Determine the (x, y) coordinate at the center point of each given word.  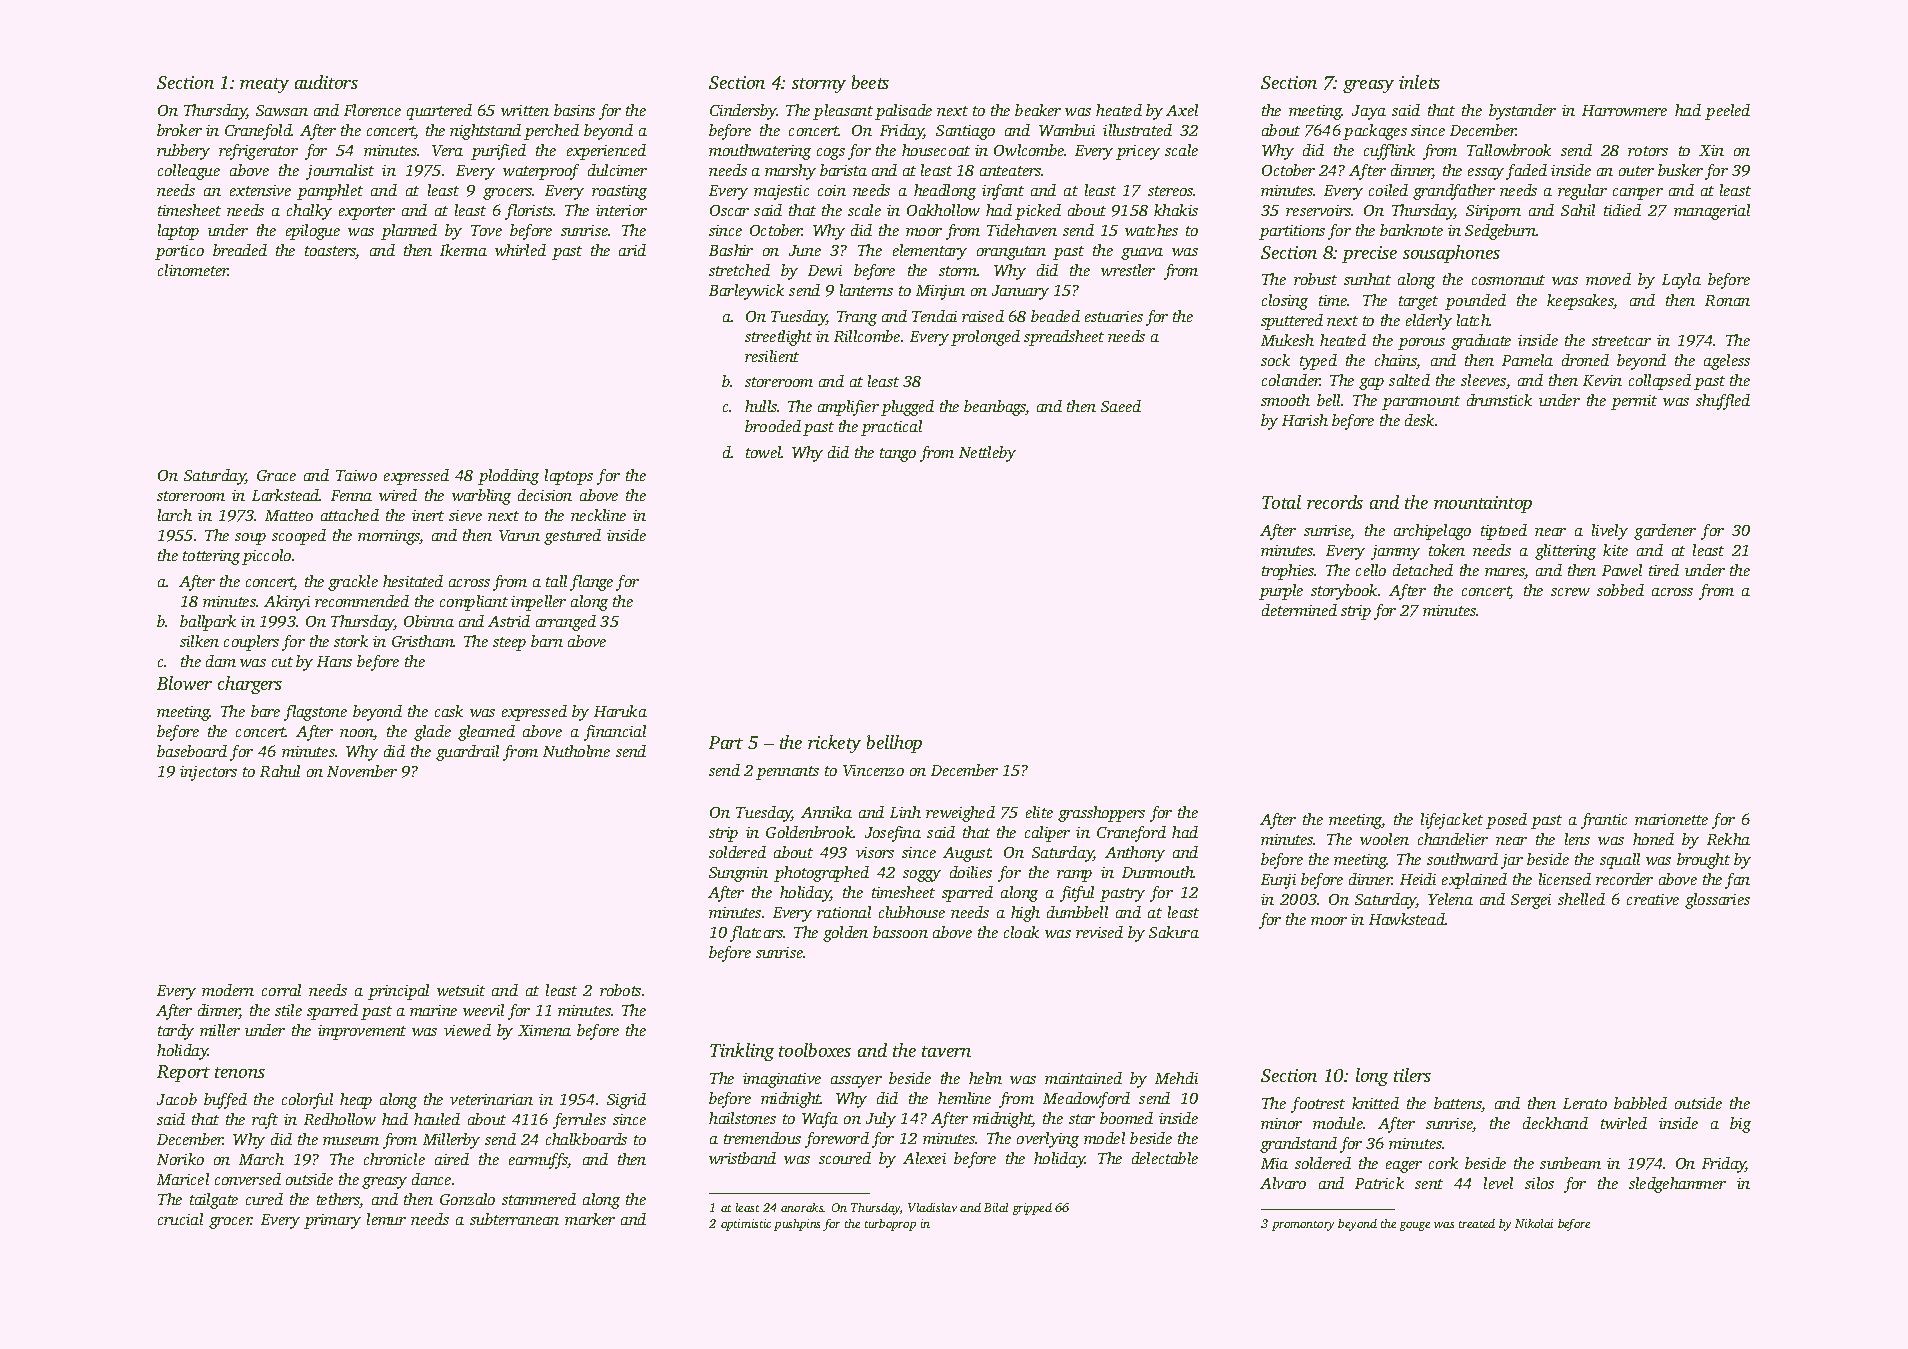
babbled (1640, 1103)
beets (870, 82)
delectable (1165, 1158)
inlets (1419, 82)
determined (1299, 610)
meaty (264, 85)
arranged (566, 623)
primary (332, 1221)
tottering (211, 557)
